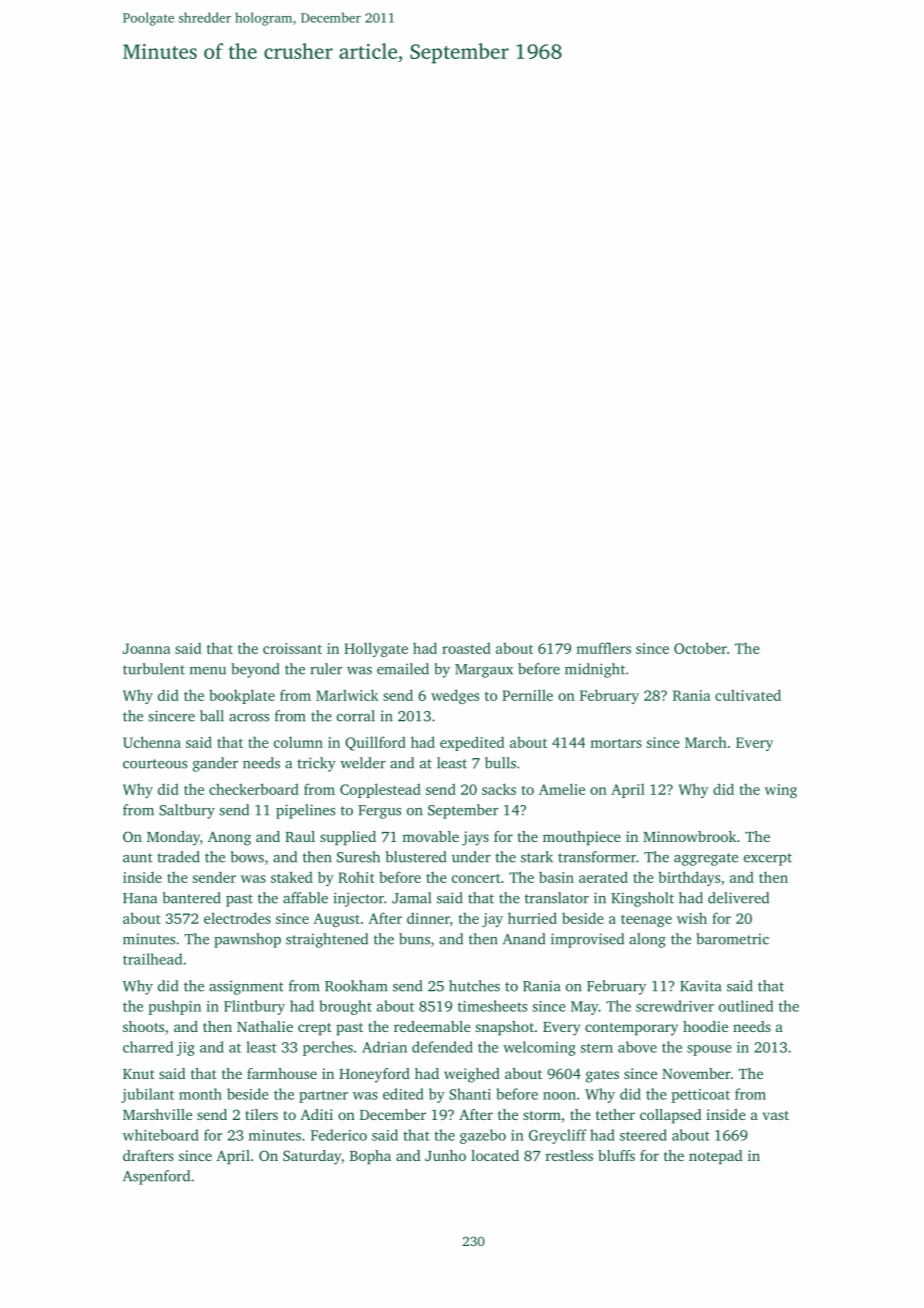 The image size is (924, 1308). Describe the element at coordinates (154, 669) in the document. I see `turbulent` at that location.
